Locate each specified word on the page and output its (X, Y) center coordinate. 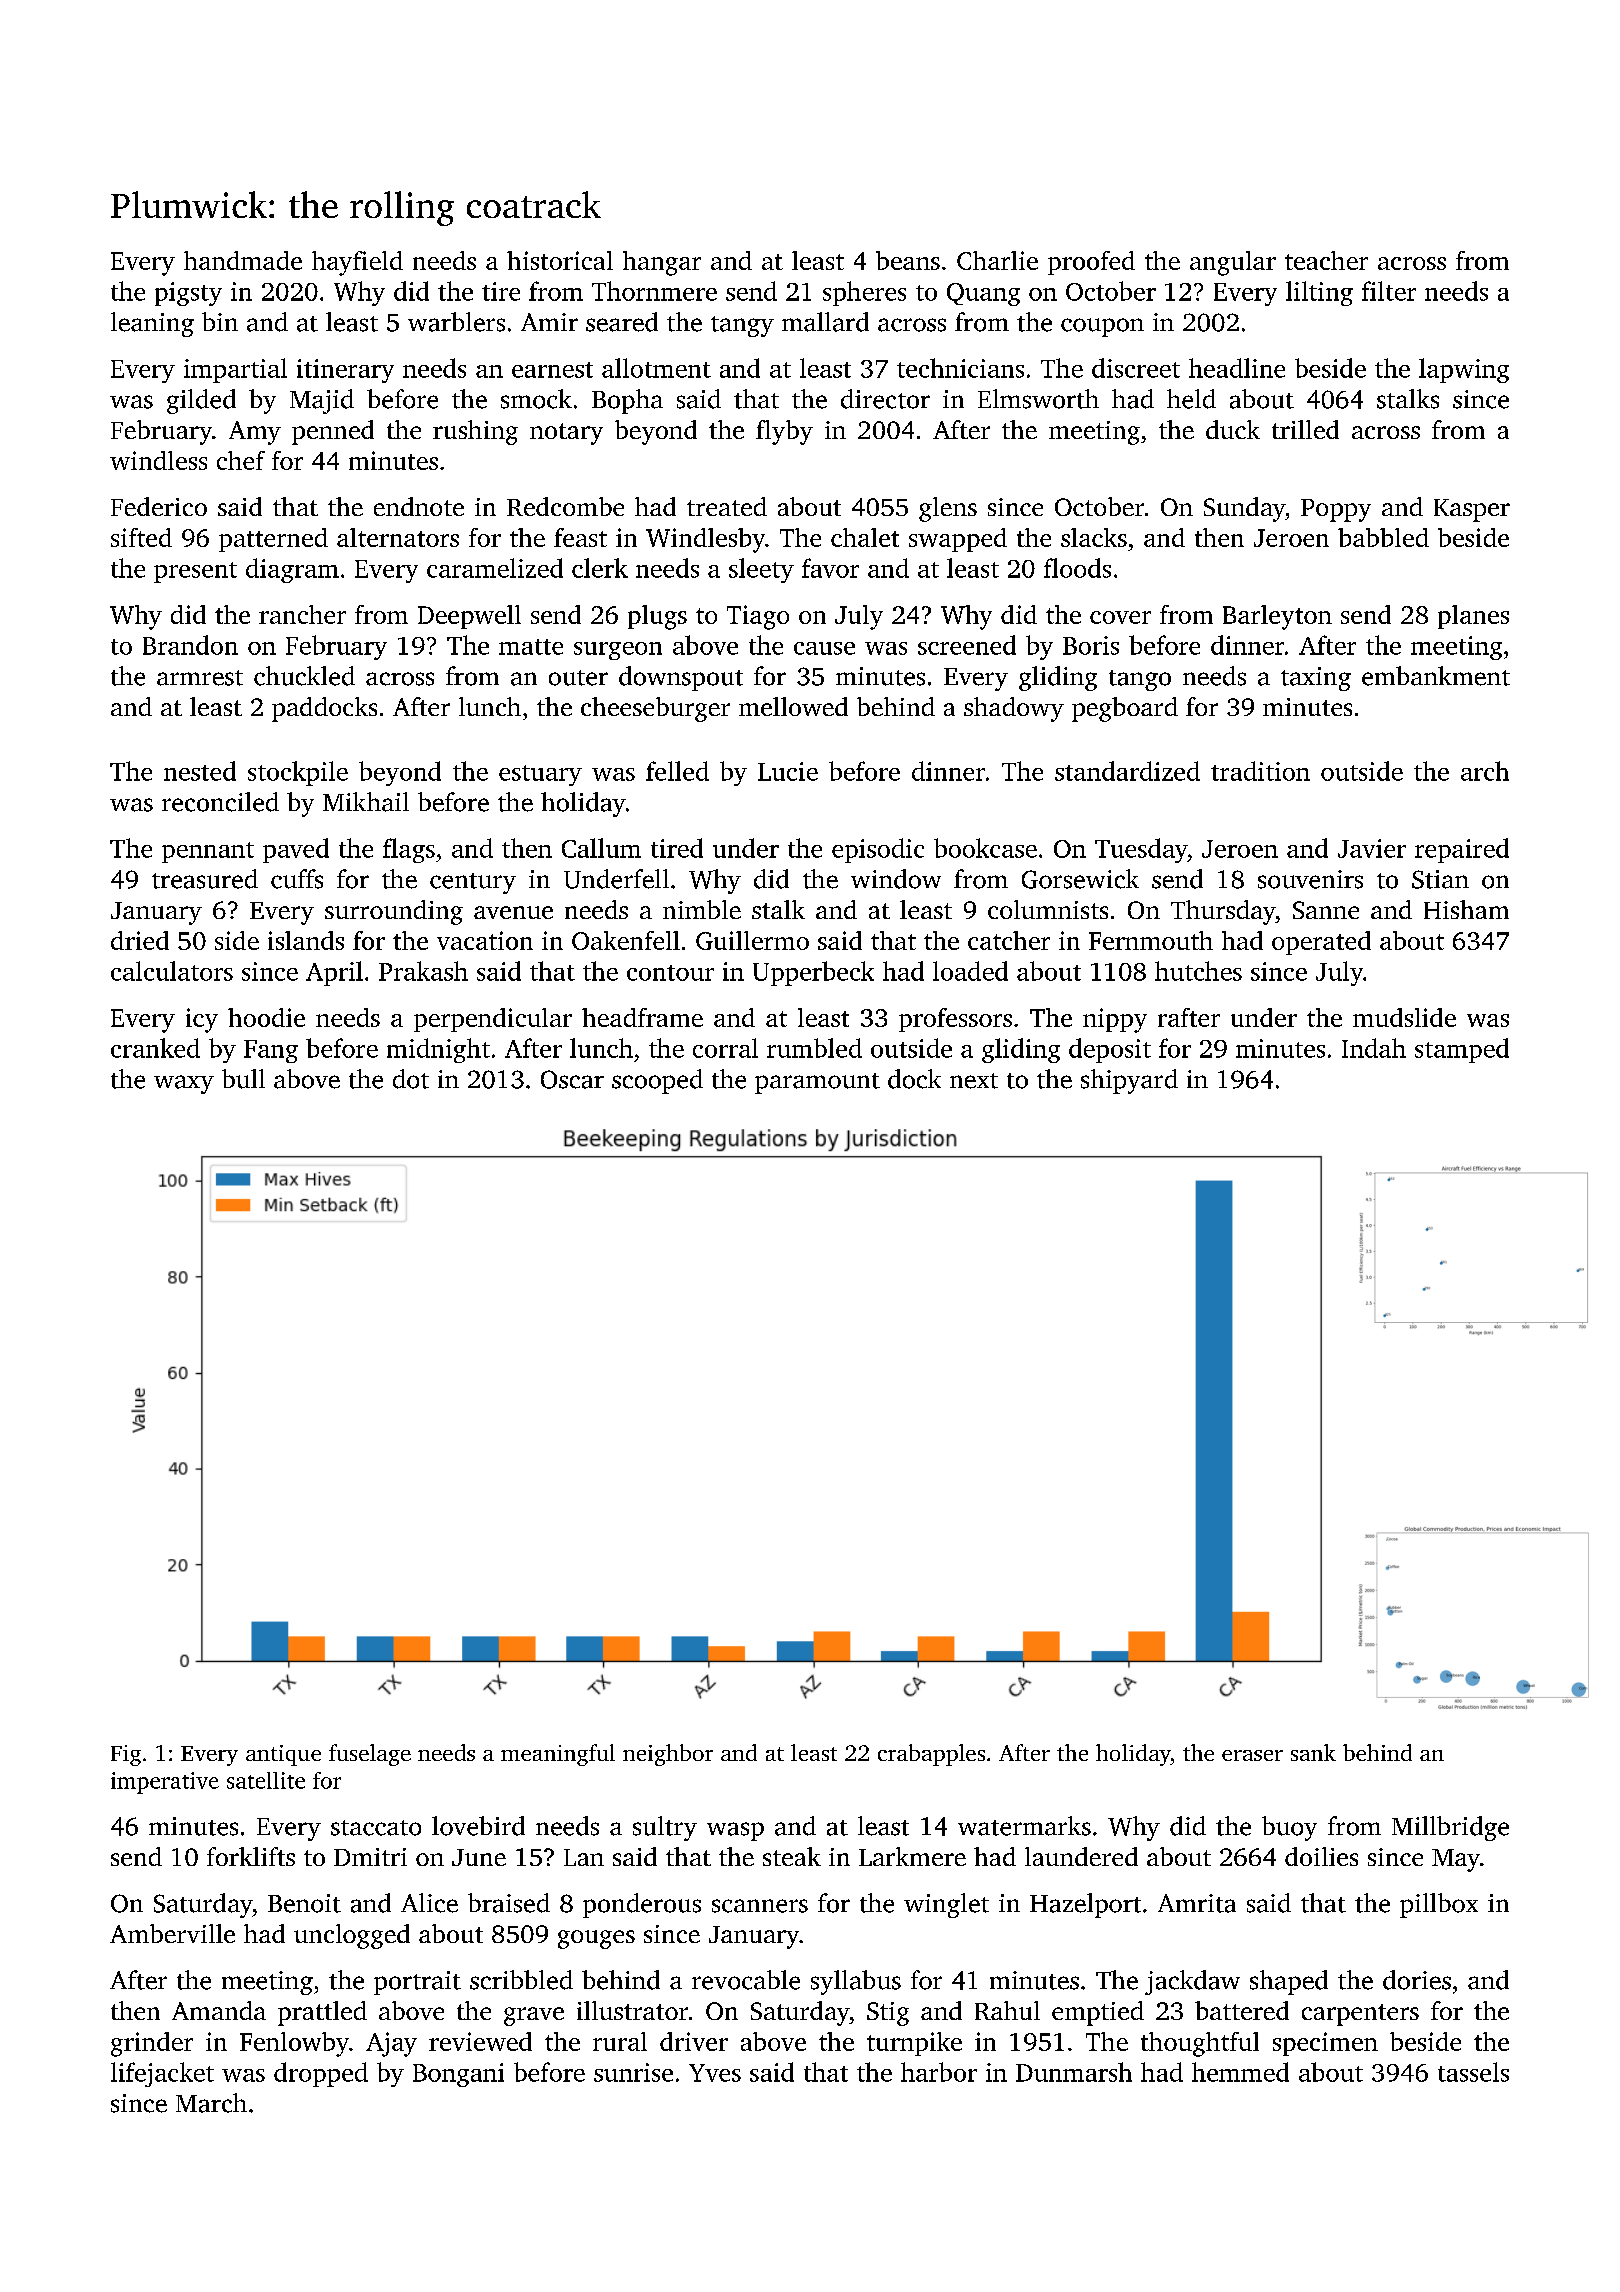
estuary (540, 775)
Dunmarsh (1074, 2072)
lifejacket (162, 2074)
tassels (1473, 2072)
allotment (656, 368)
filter (1389, 291)
